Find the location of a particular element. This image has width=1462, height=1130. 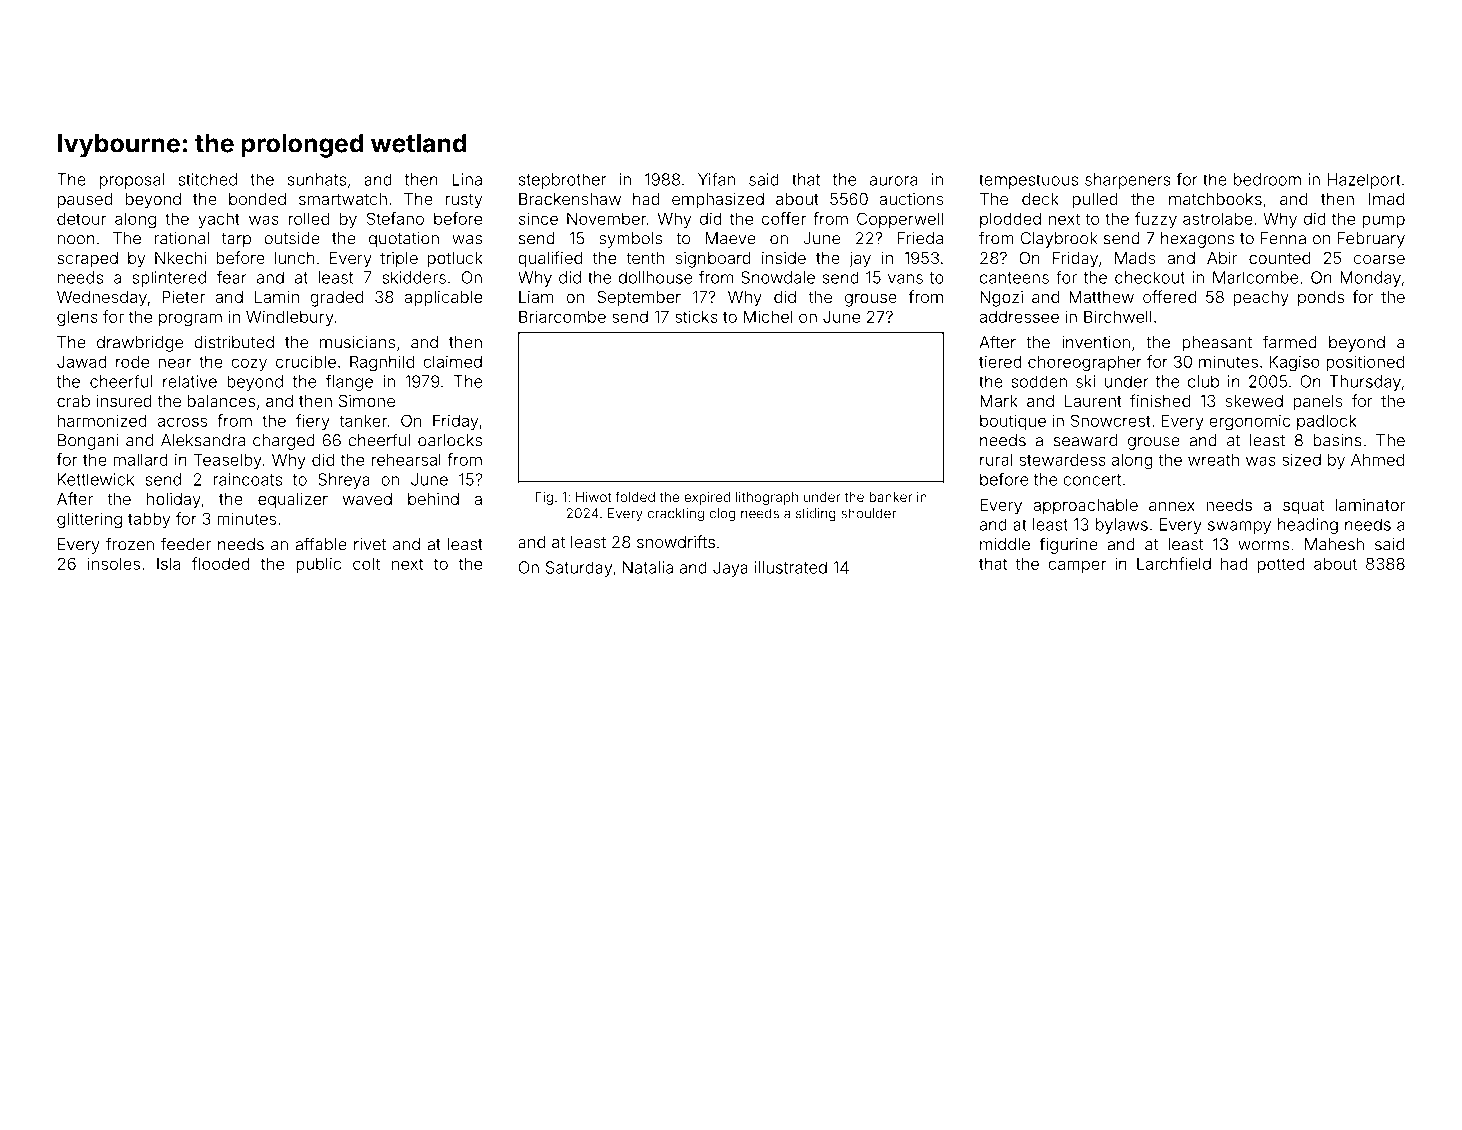

heading is located at coordinates (1308, 526).
